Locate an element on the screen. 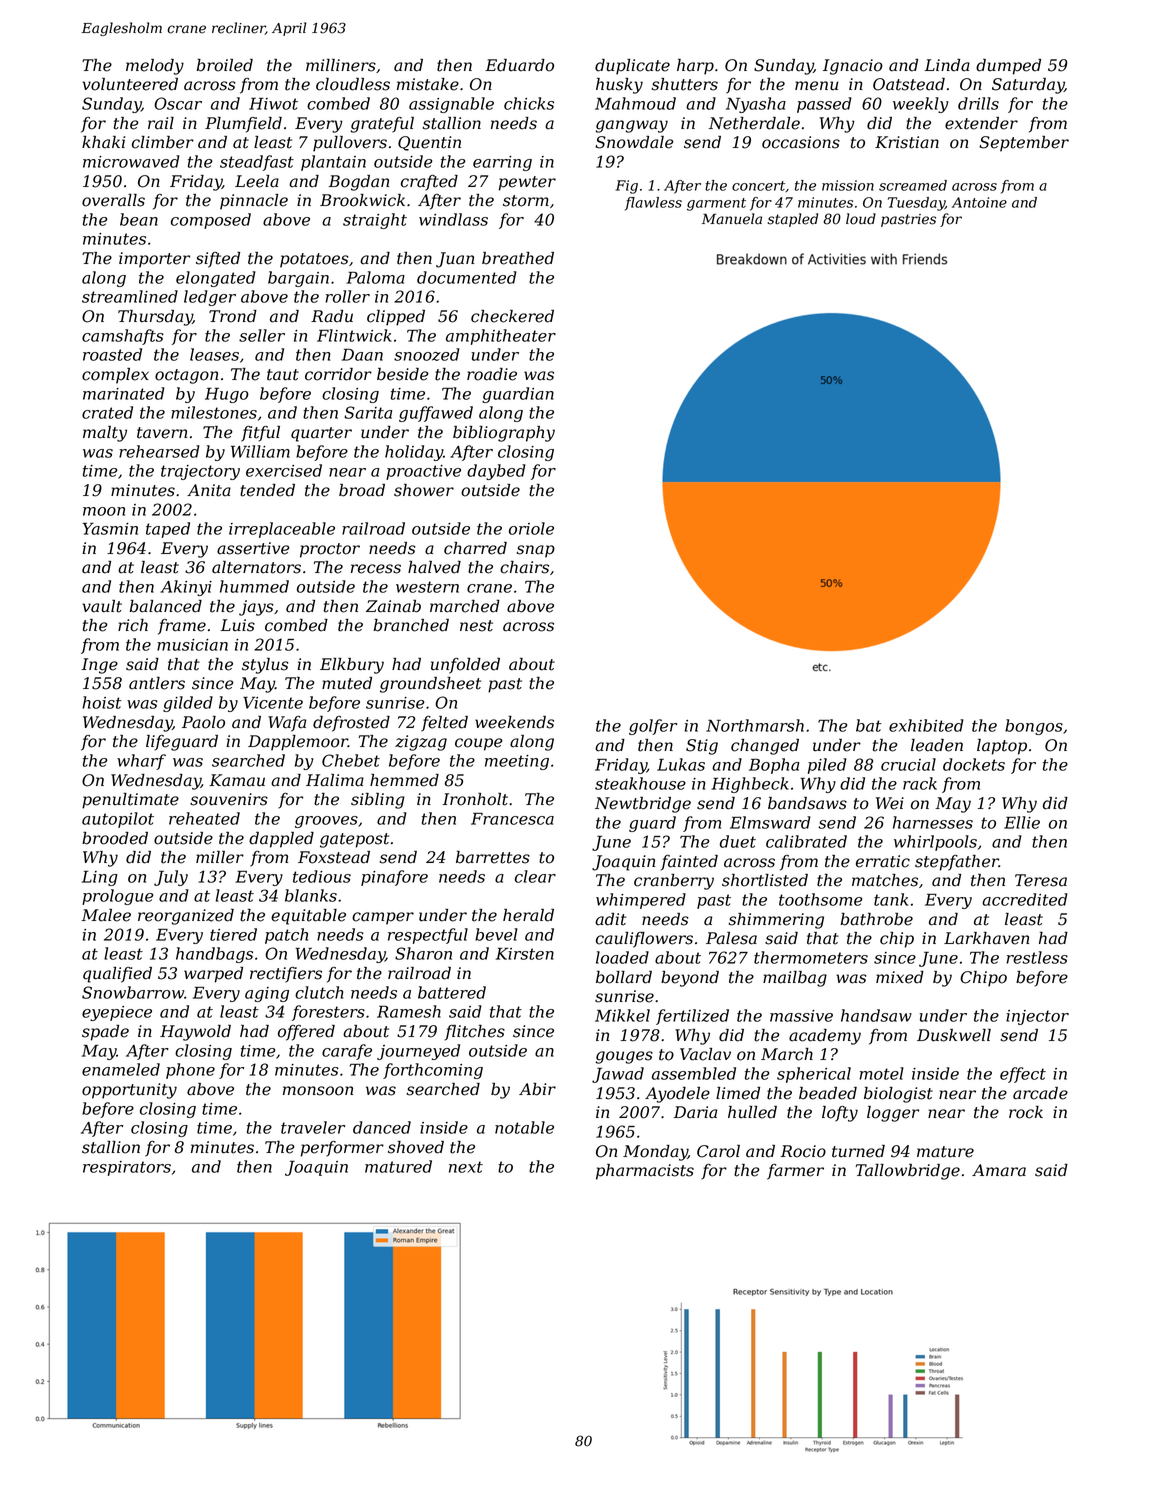 This screenshot has width=1150, height=1488. Akinyi is located at coordinates (186, 588).
